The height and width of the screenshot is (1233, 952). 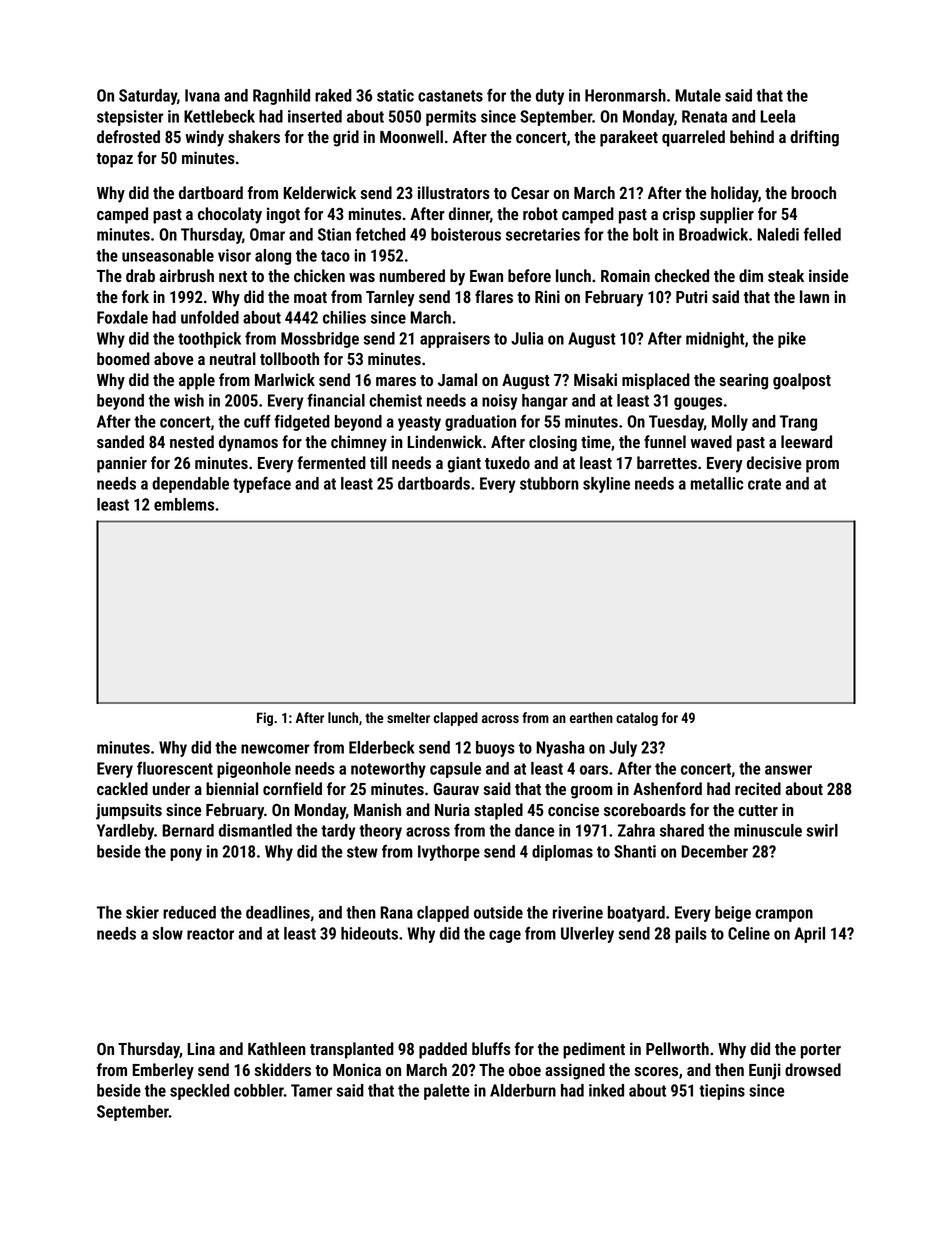 I want to click on outside, so click(x=498, y=912).
